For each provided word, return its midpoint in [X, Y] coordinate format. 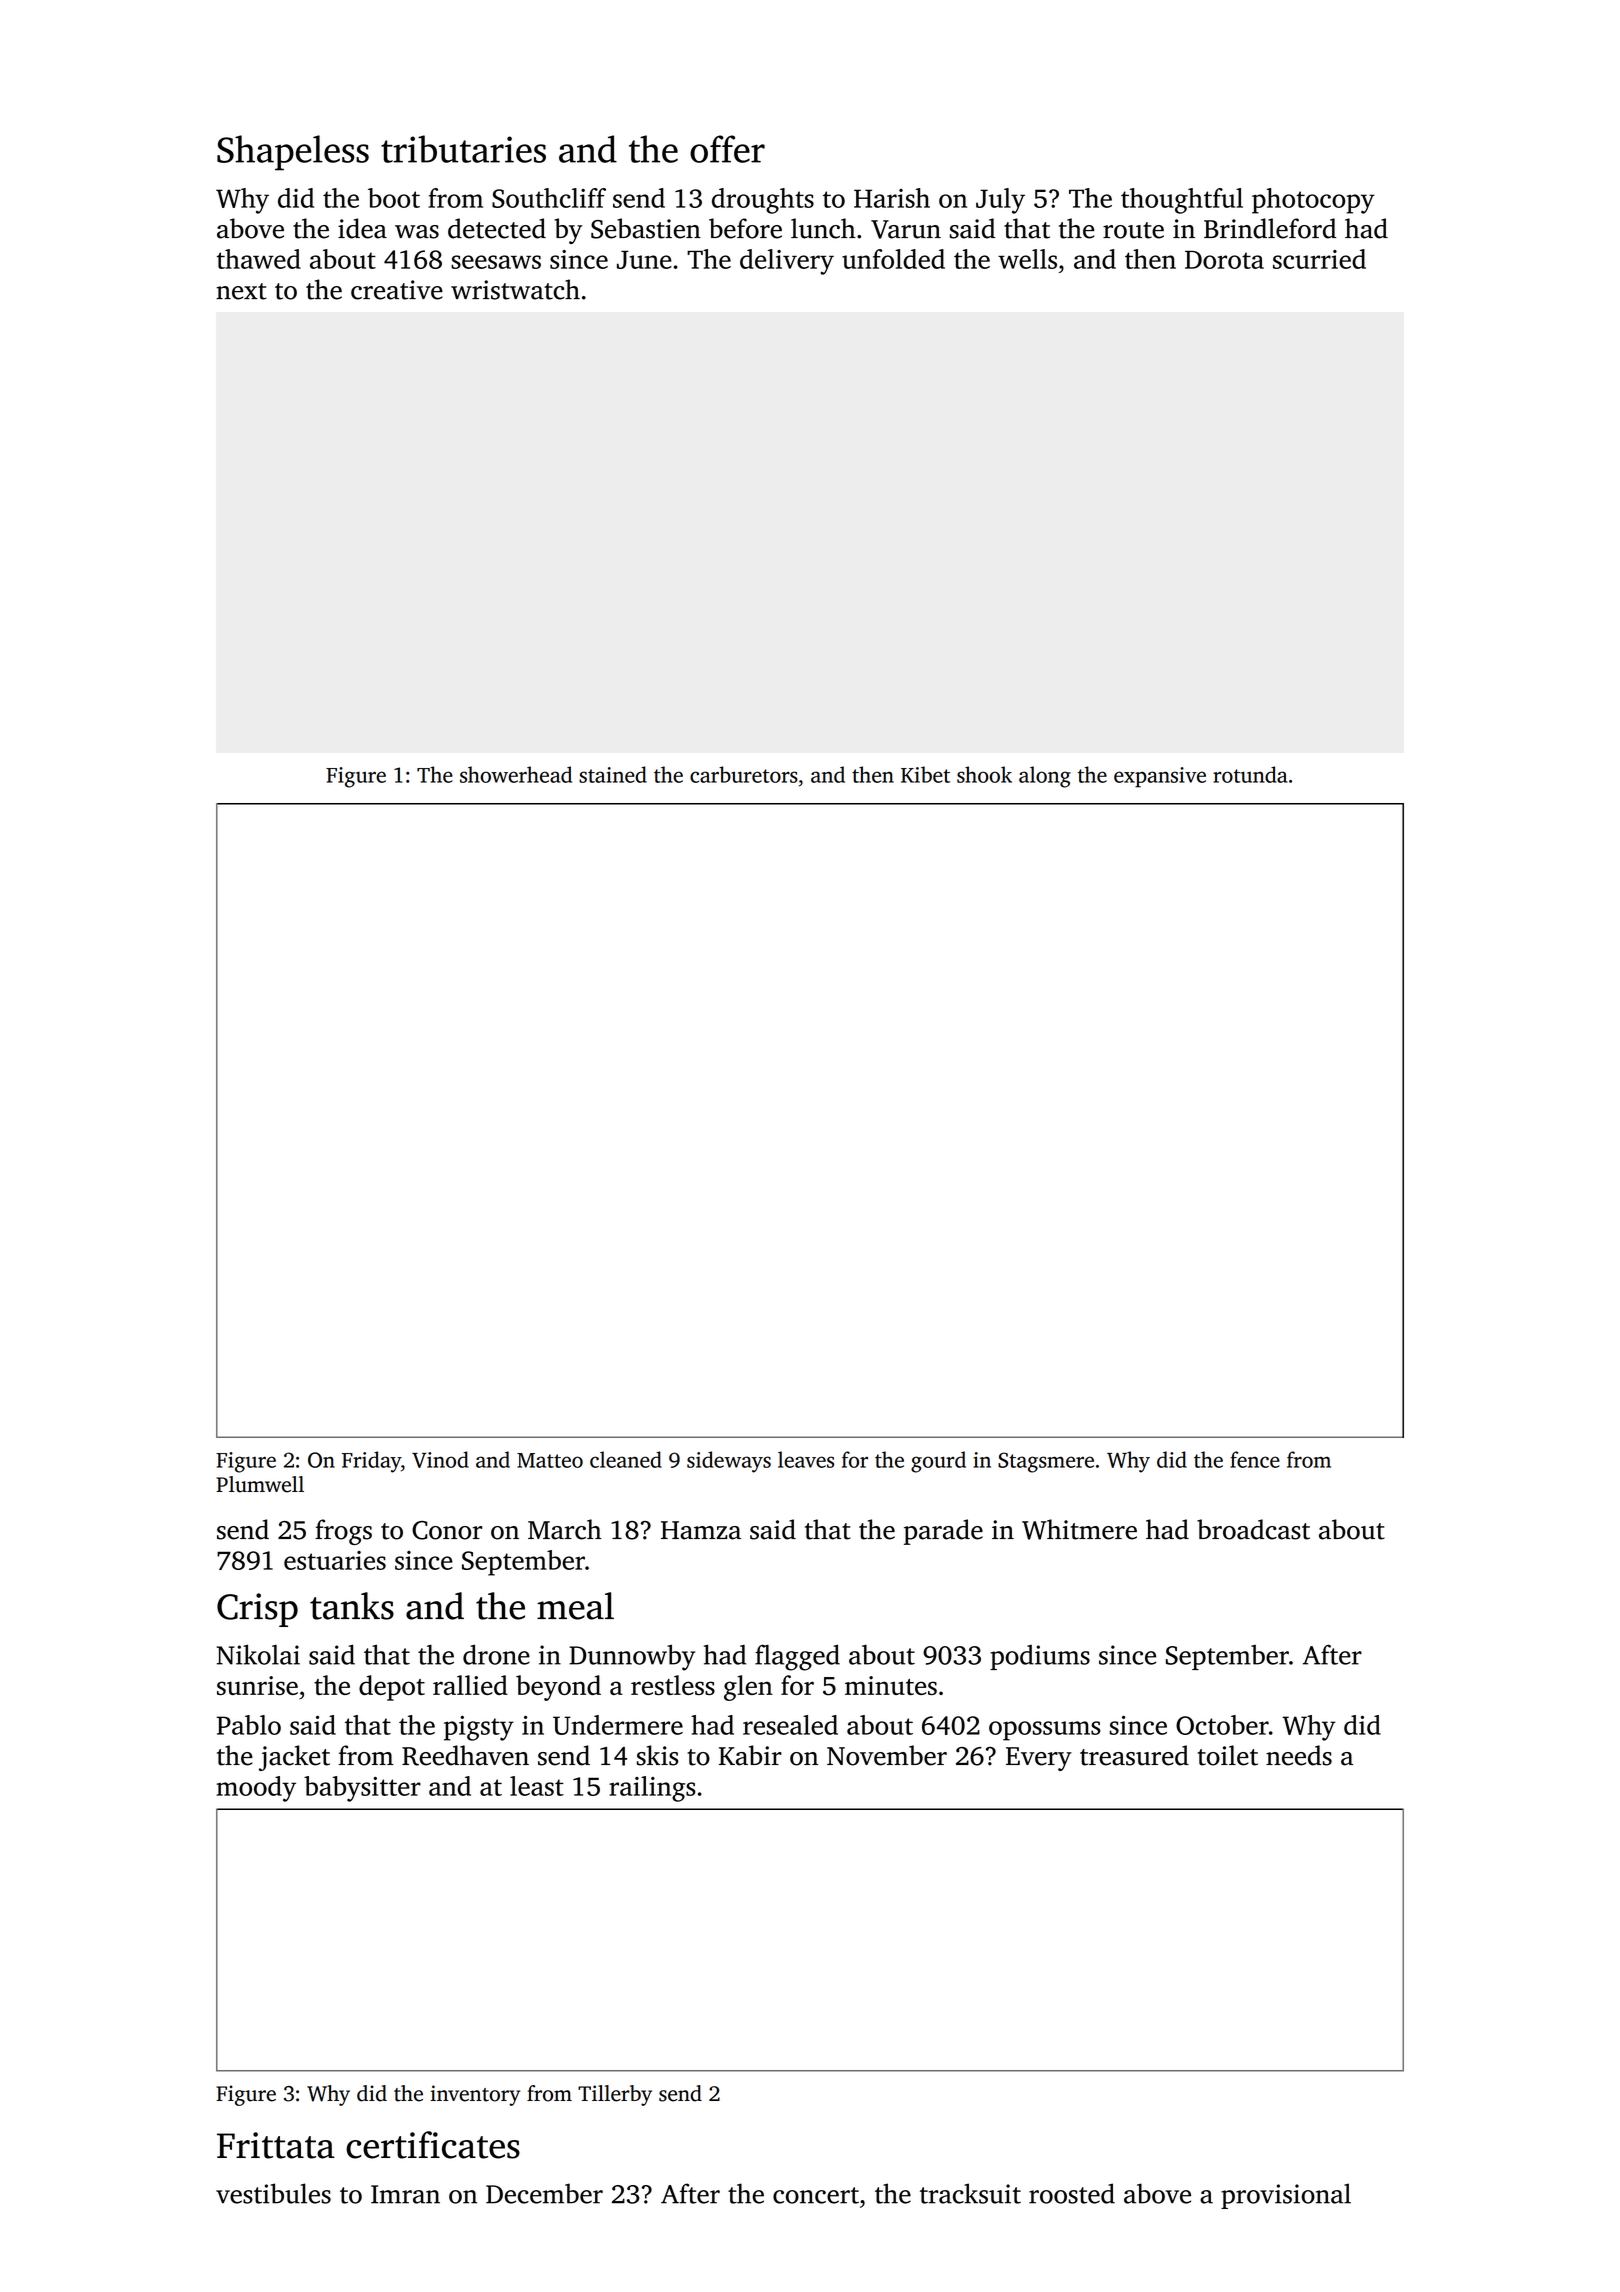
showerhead [516, 774]
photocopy [1313, 201]
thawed [259, 259]
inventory [475, 2095]
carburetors [744, 774]
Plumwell [260, 1484]
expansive [1160, 777]
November [887, 1755]
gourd [938, 1462]
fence [1255, 1459]
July [1000, 201]
